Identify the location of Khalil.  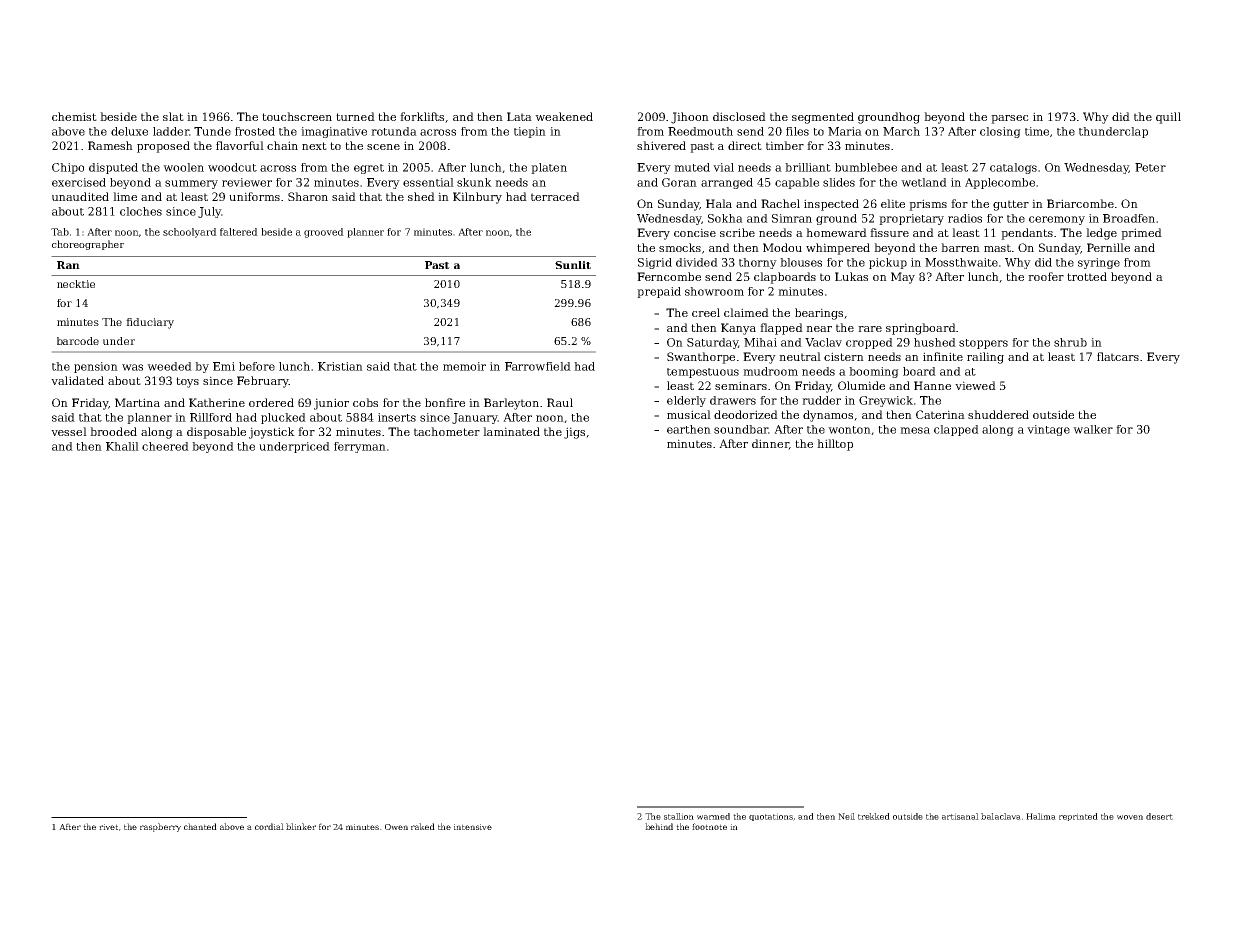
(122, 446).
